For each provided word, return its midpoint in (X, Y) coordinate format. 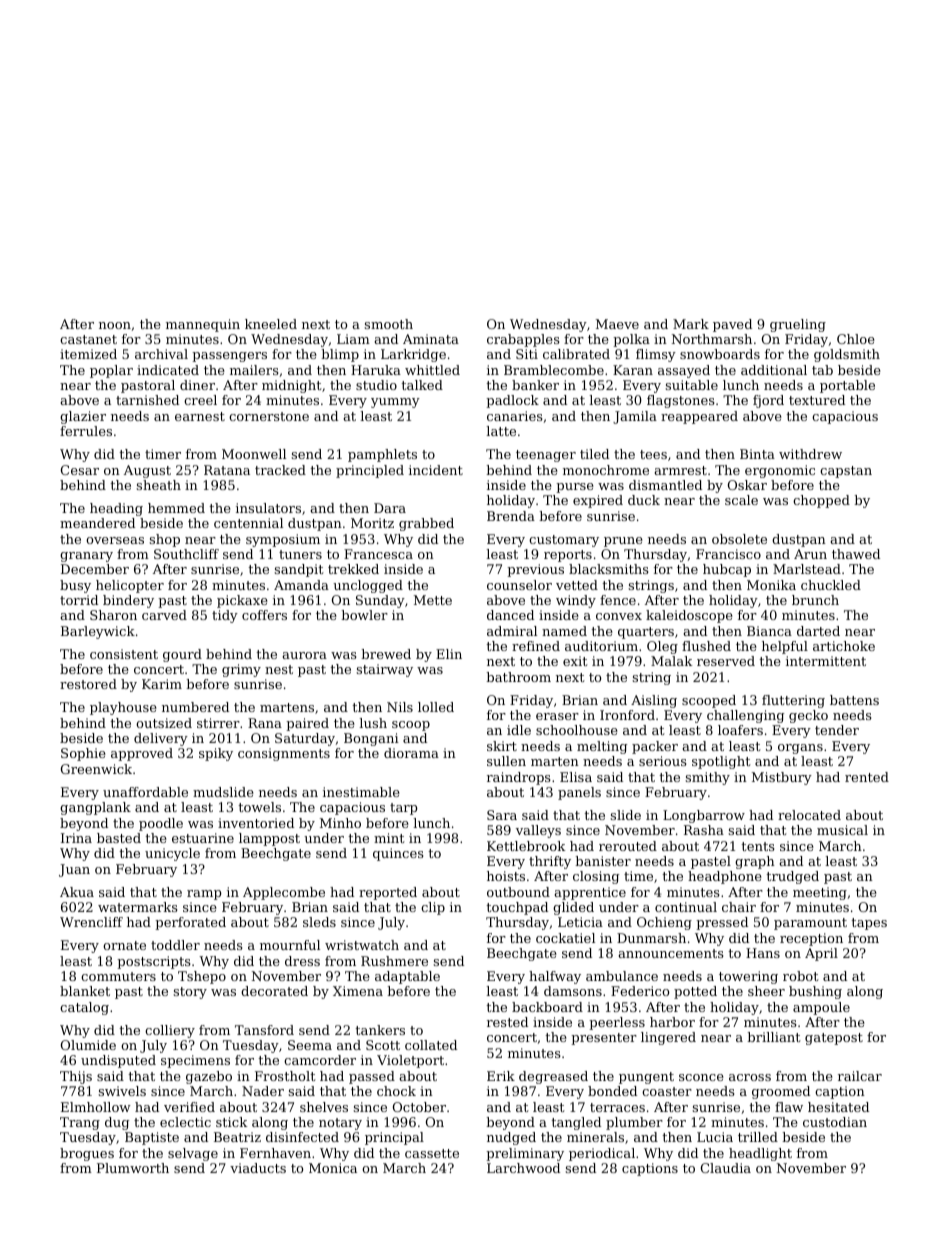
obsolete (739, 539)
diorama (411, 753)
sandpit (299, 570)
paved (732, 325)
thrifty (550, 862)
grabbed (426, 524)
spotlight (721, 762)
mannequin (203, 325)
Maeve (617, 324)
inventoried (256, 823)
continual (686, 907)
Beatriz (237, 1137)
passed (372, 1077)
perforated (190, 923)
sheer (766, 991)
